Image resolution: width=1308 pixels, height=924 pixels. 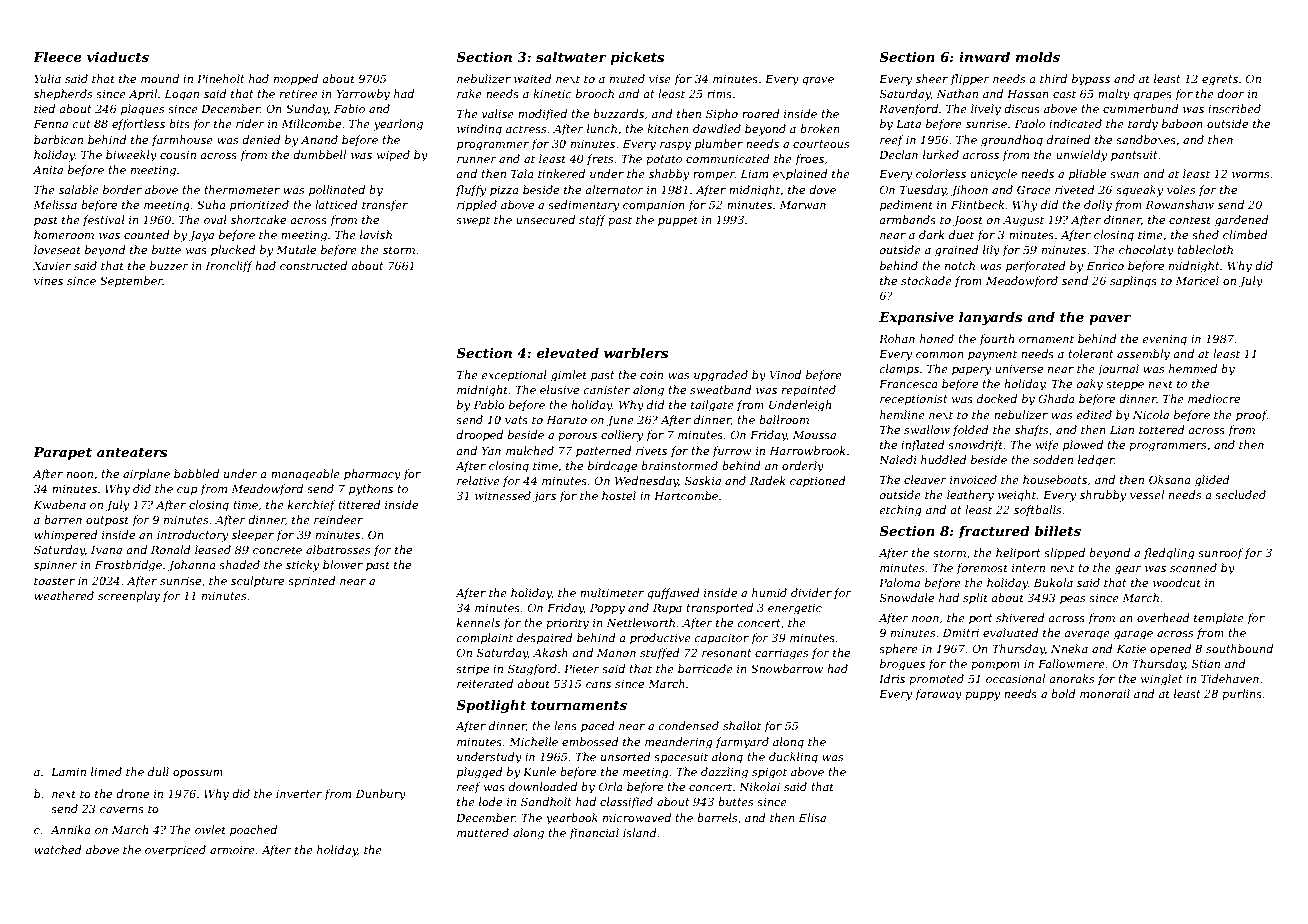 I want to click on egrets, so click(x=1220, y=80).
